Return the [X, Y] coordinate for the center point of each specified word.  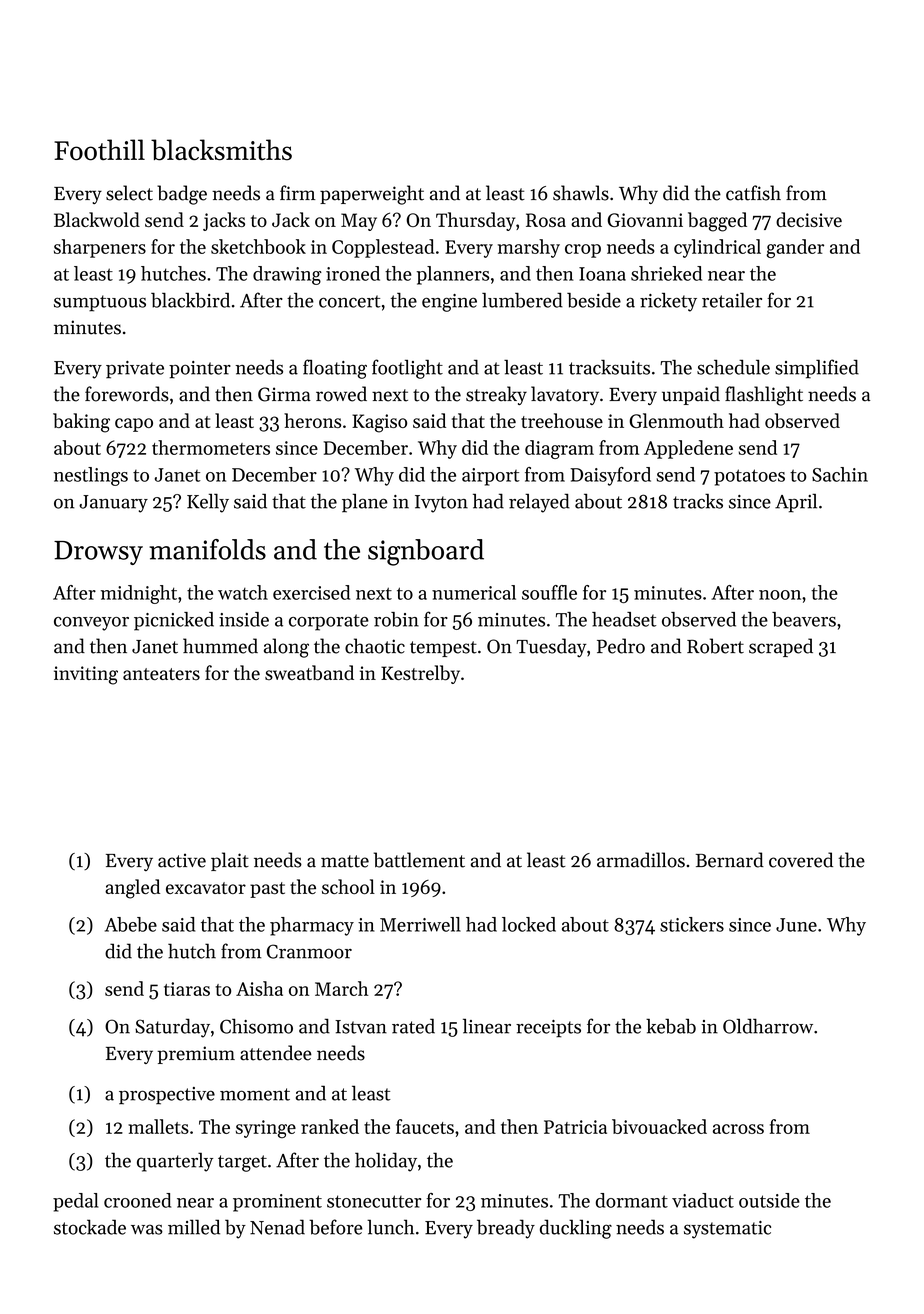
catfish [753, 193]
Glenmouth [677, 420]
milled [194, 1227]
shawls [581, 193]
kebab [671, 1026]
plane [365, 503]
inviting [86, 675]
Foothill [99, 150]
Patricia [575, 1127]
